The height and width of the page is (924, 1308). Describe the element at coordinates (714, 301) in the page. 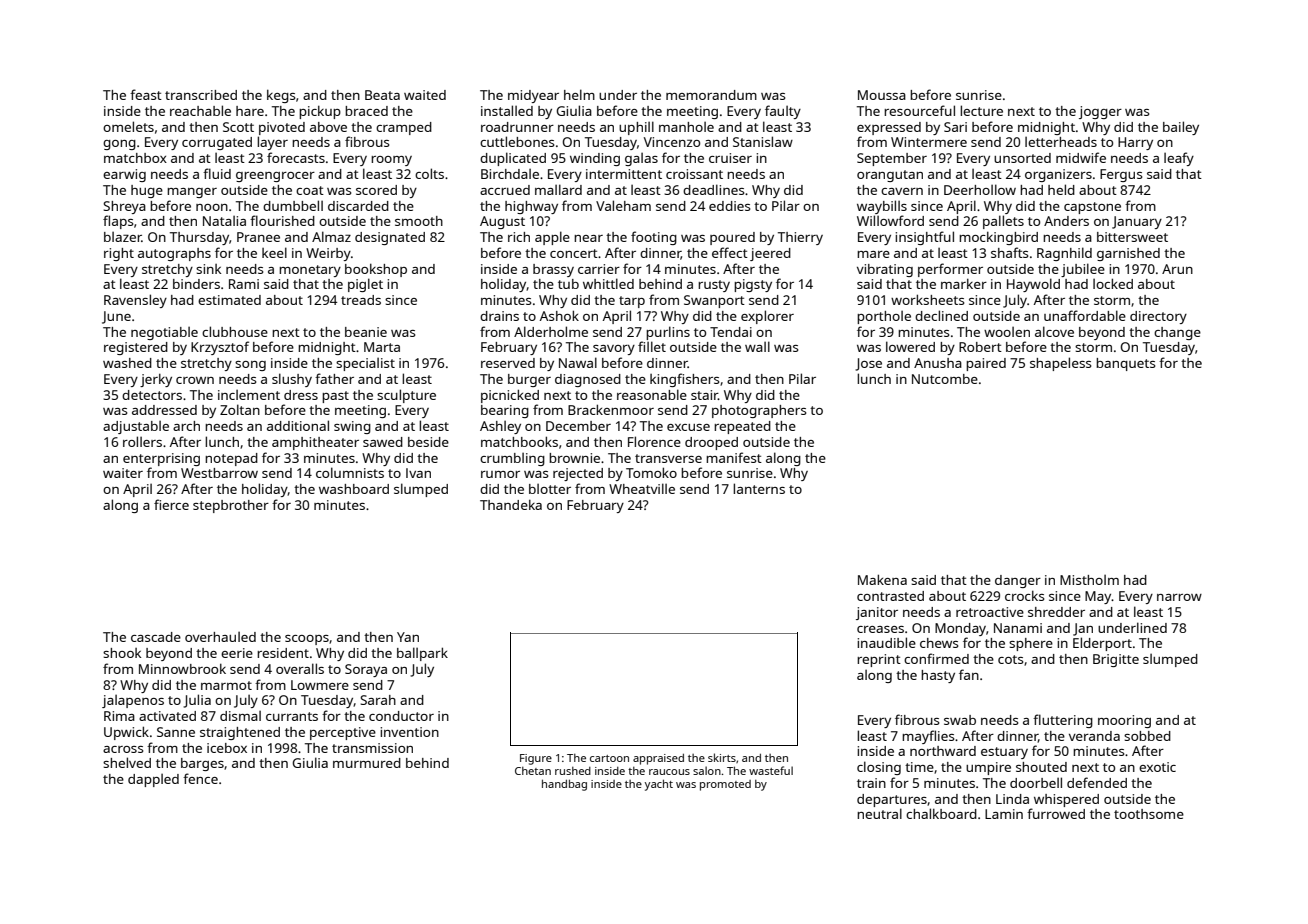

I see `Swanport` at that location.
